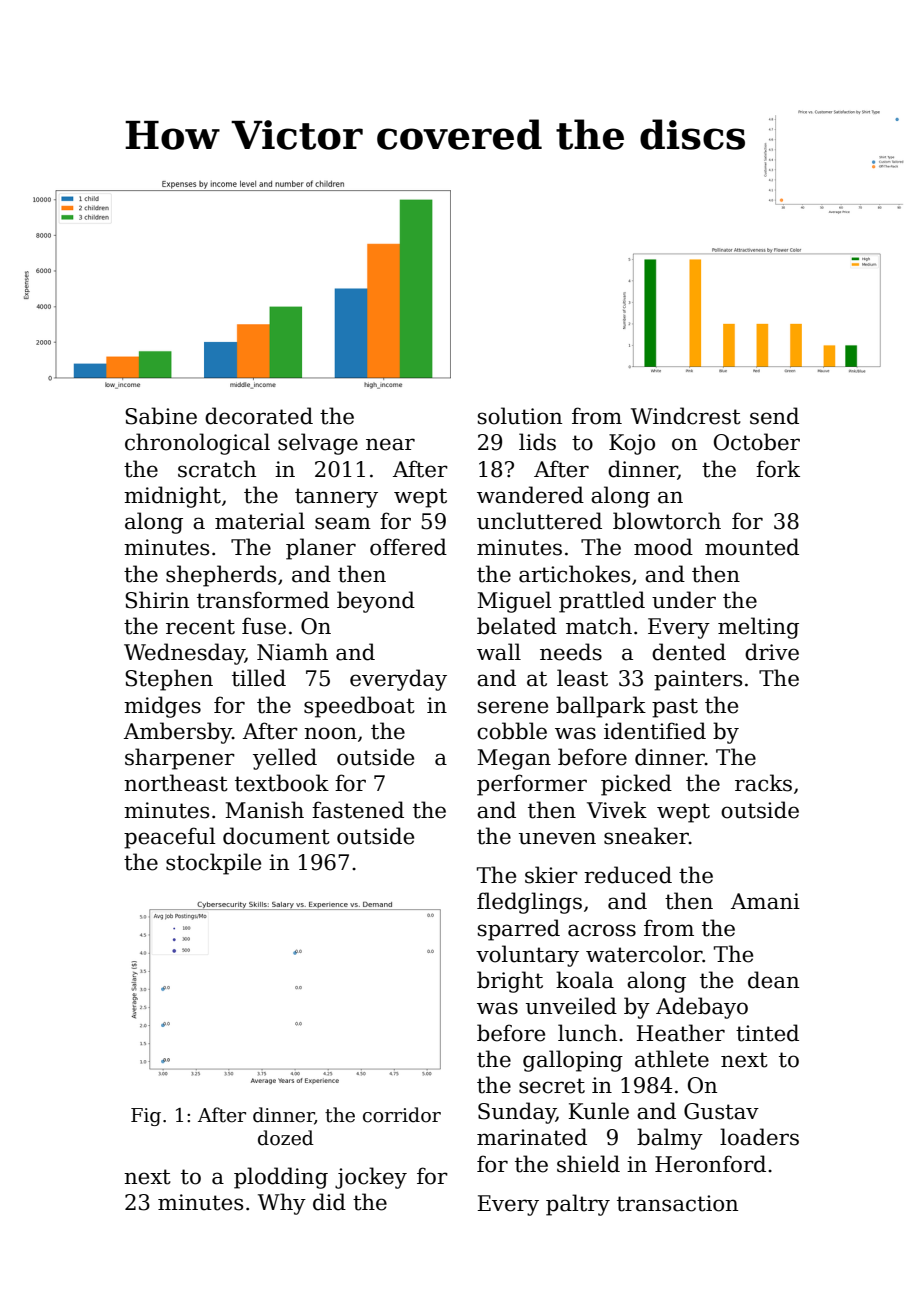  What do you see at coordinates (390, 444) in the document?
I see `near` at bounding box center [390, 444].
